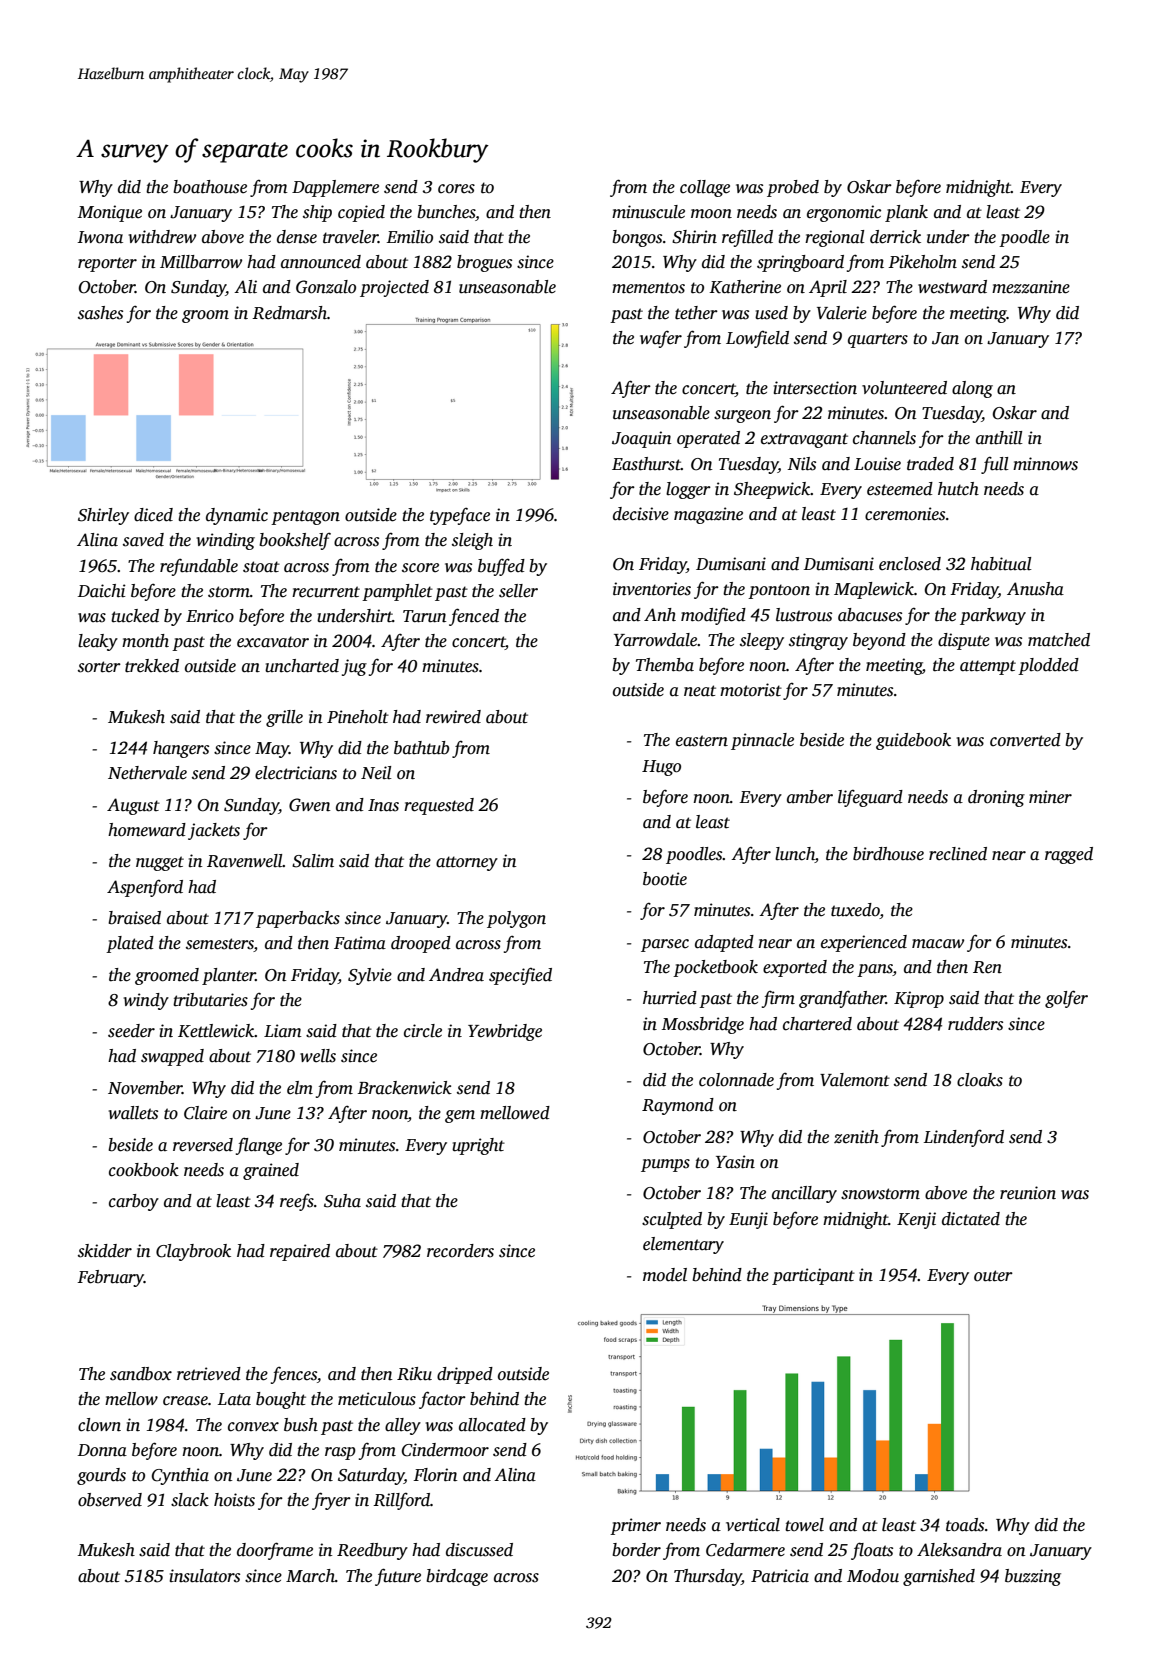 This page has height=1658, width=1172. What do you see at coordinates (904, 388) in the page?
I see `volunteered` at bounding box center [904, 388].
